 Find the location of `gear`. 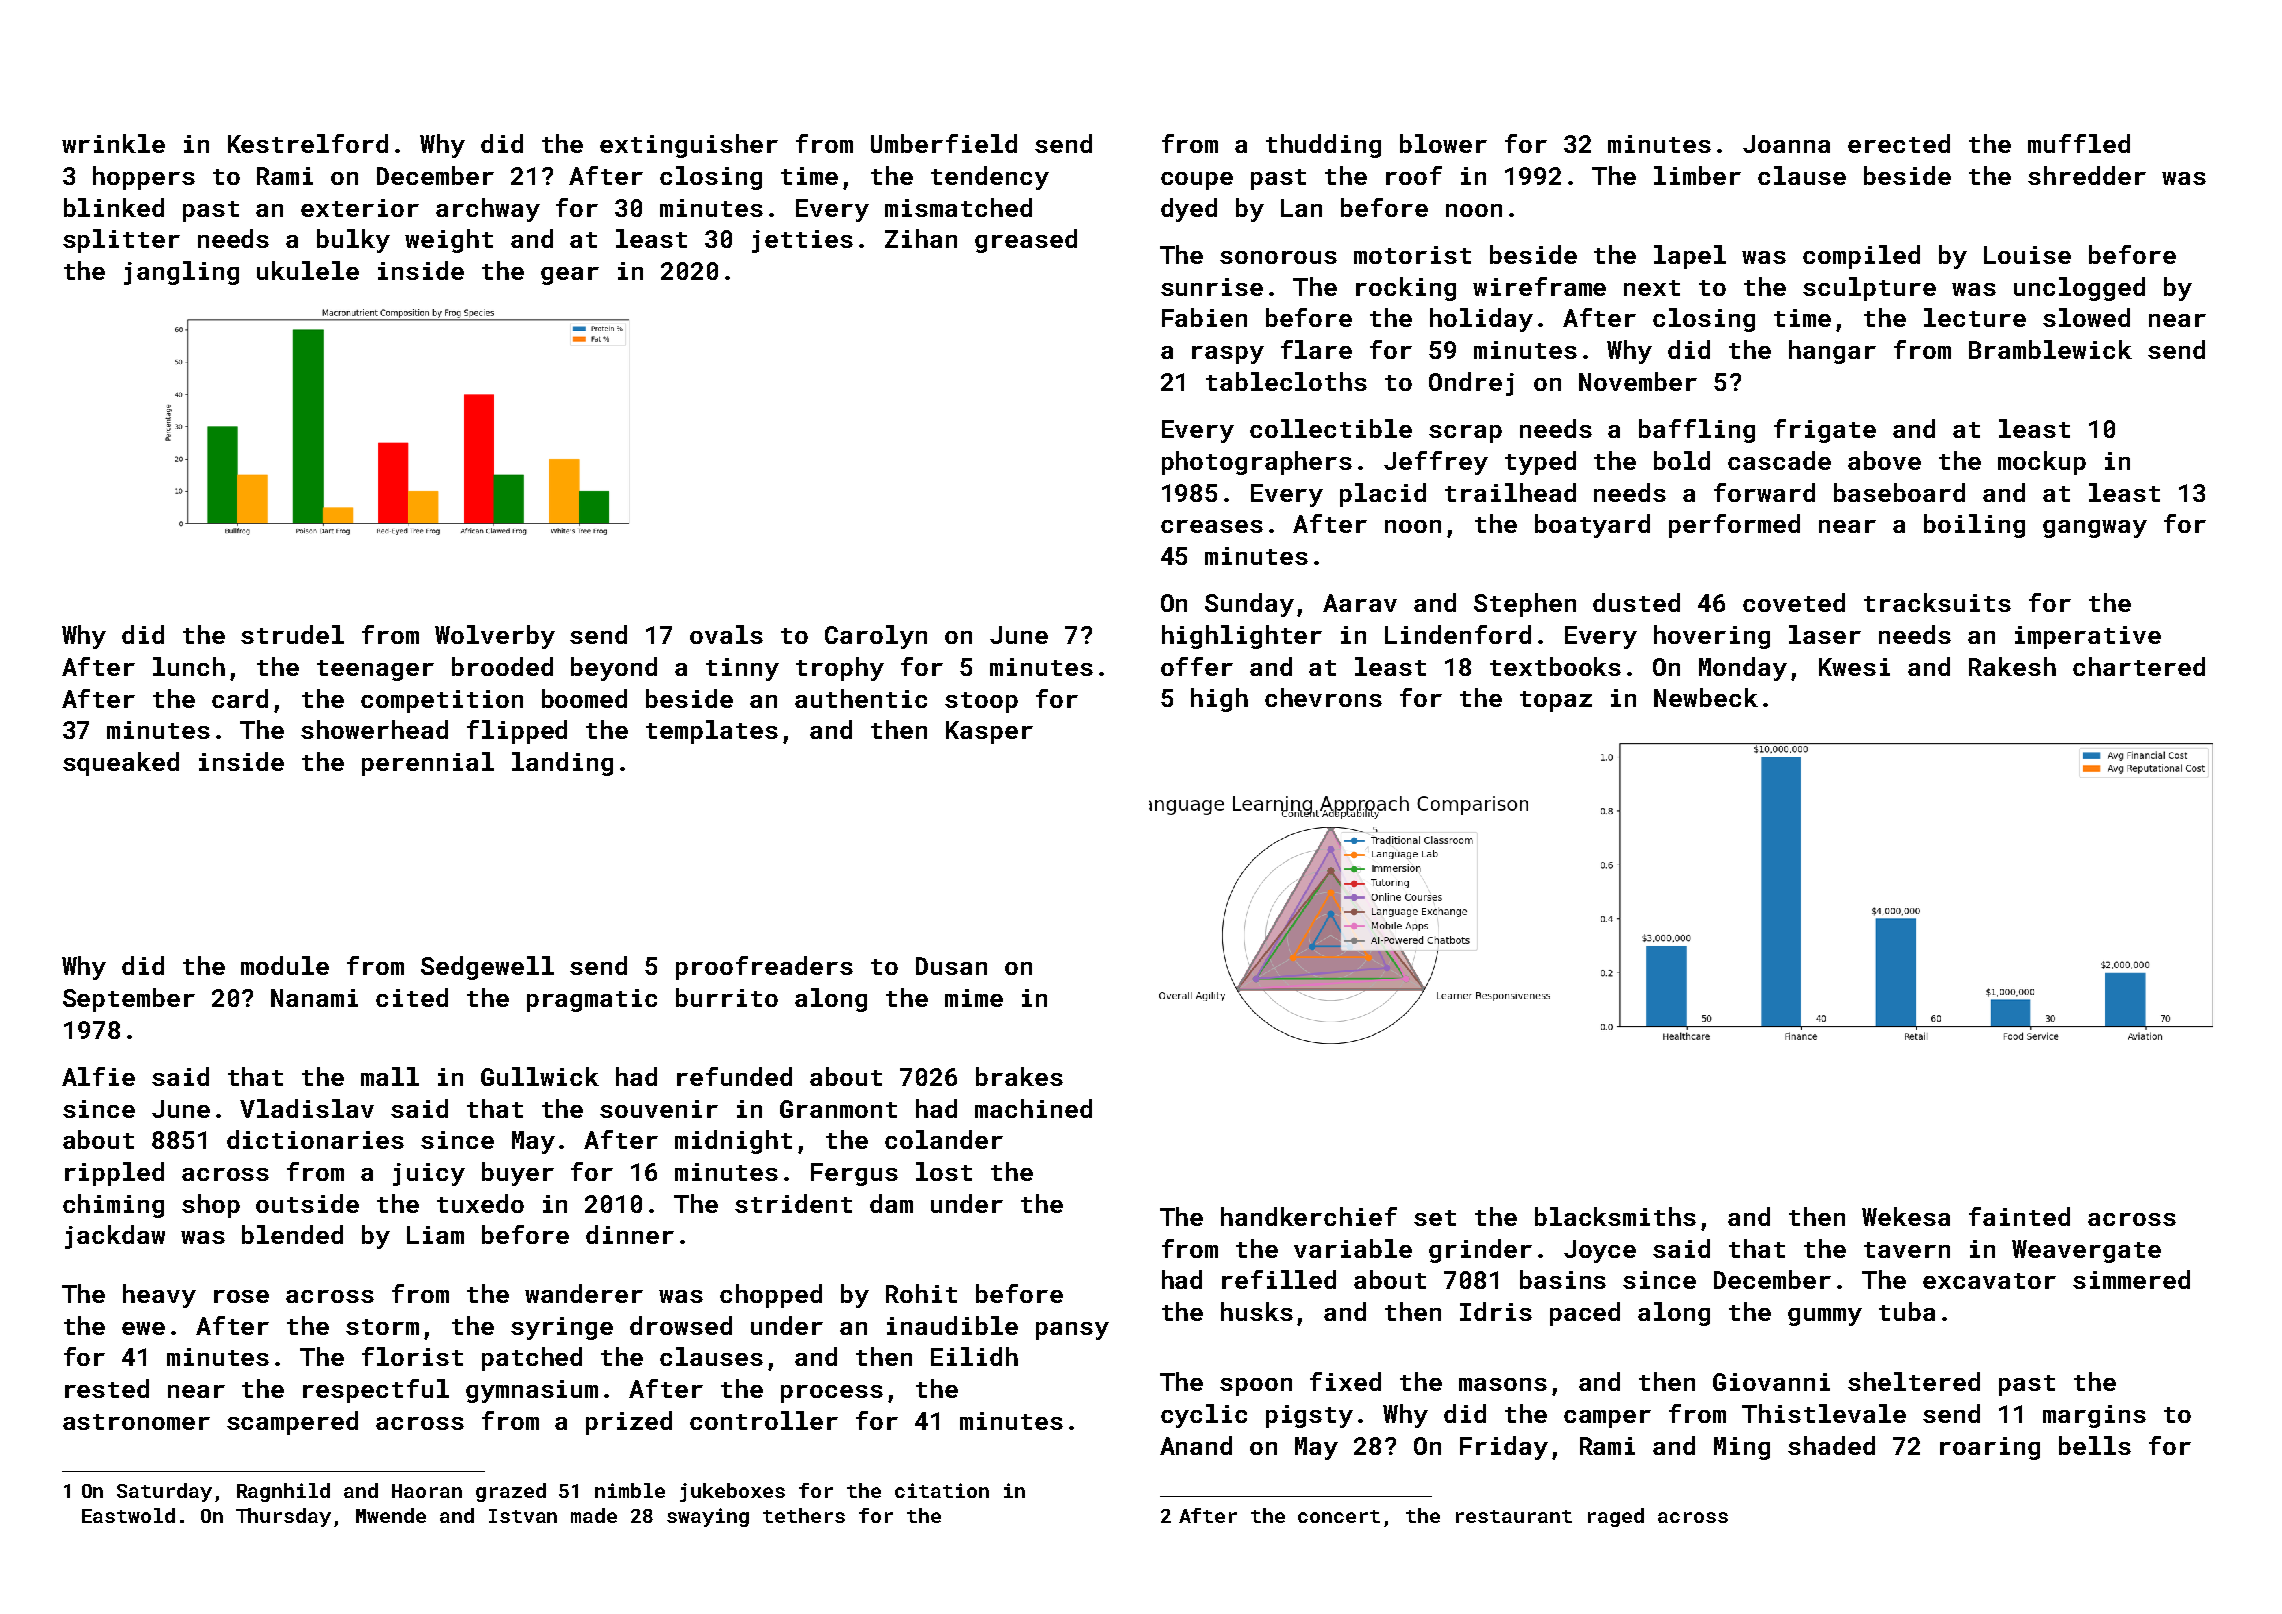

gear is located at coordinates (570, 276).
